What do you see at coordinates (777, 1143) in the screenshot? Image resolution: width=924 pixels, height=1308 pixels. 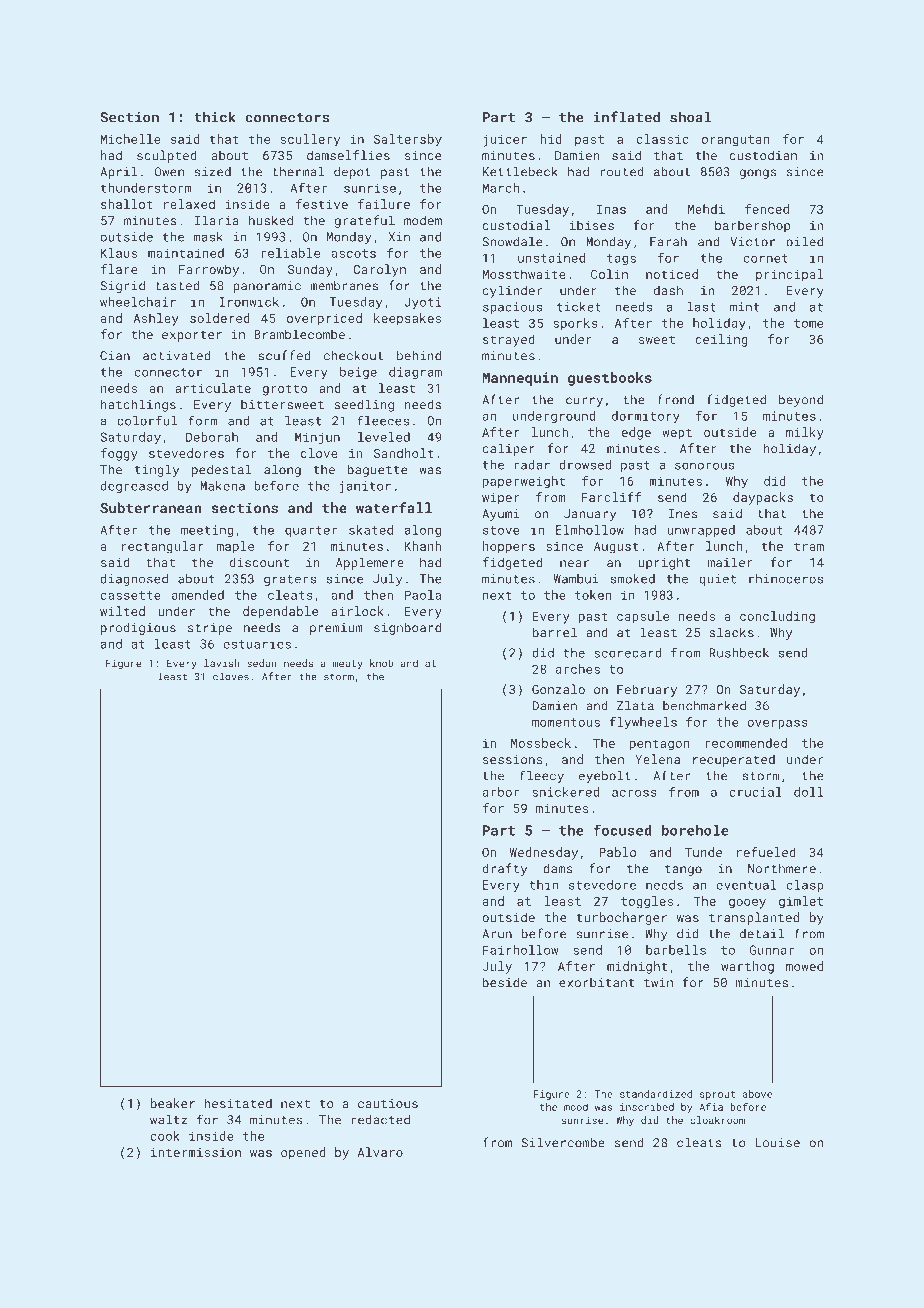 I see `Louise` at bounding box center [777, 1143].
